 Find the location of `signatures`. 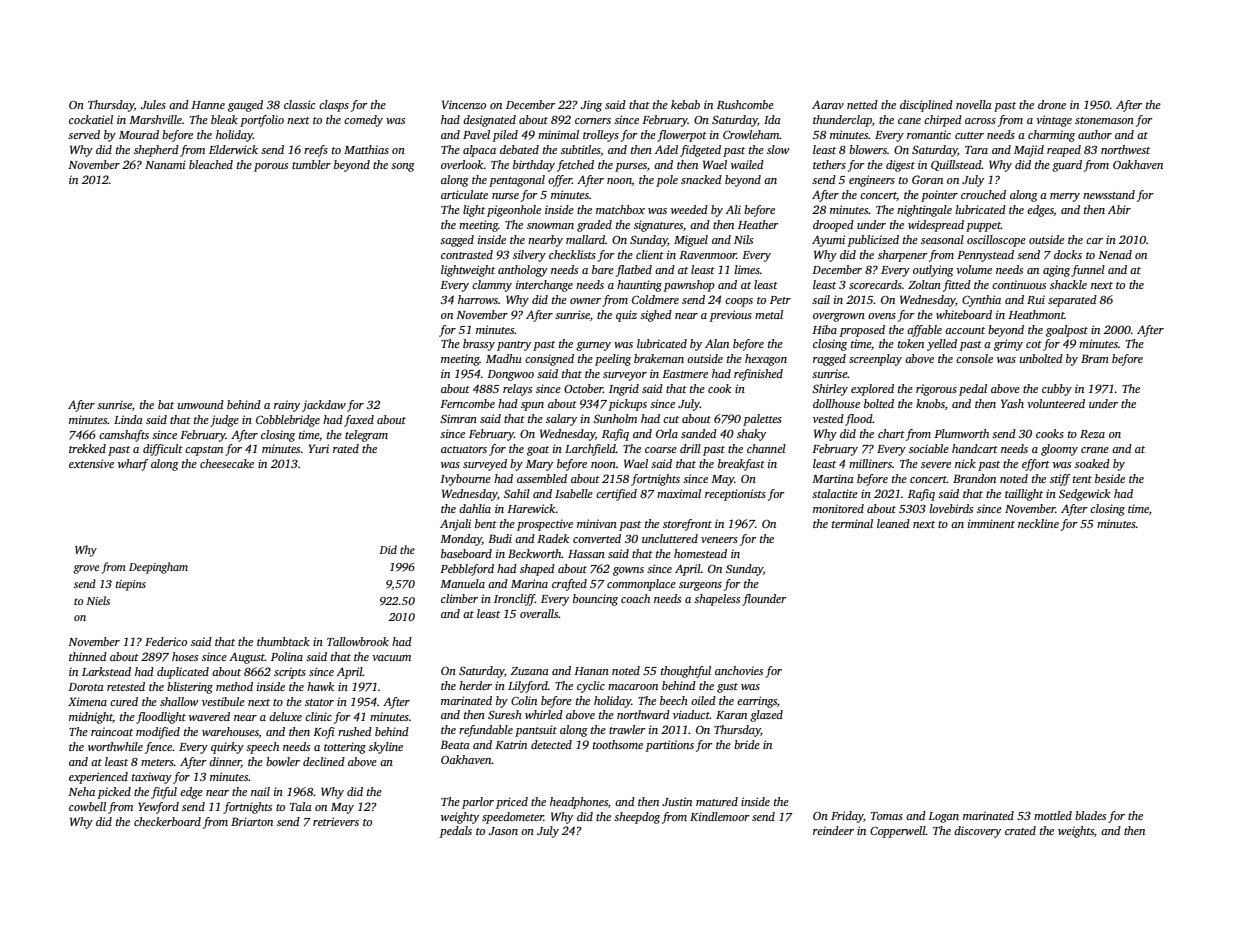

signatures is located at coordinates (658, 226).
